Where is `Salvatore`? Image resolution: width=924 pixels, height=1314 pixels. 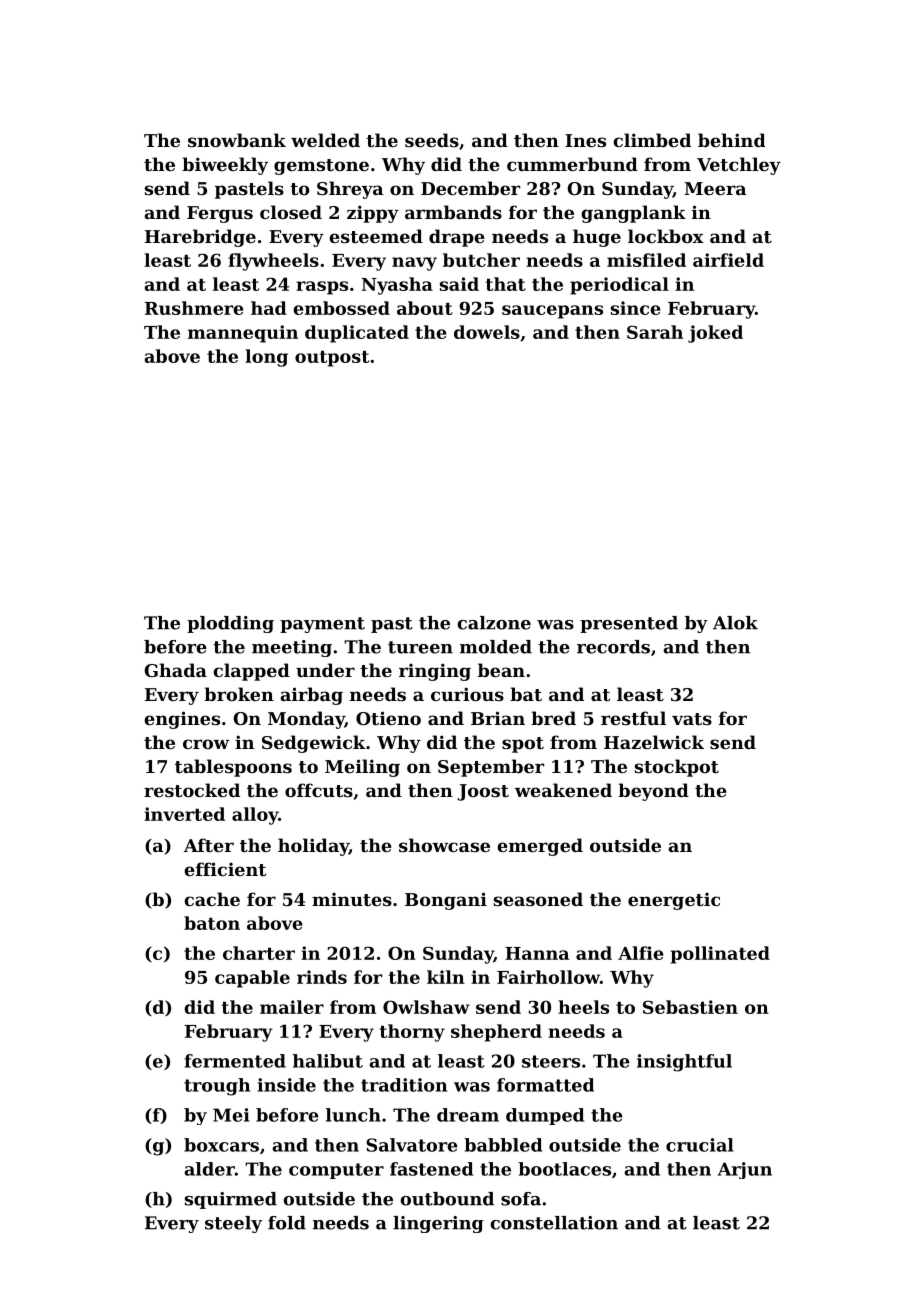
Salvatore is located at coordinates (412, 1145).
